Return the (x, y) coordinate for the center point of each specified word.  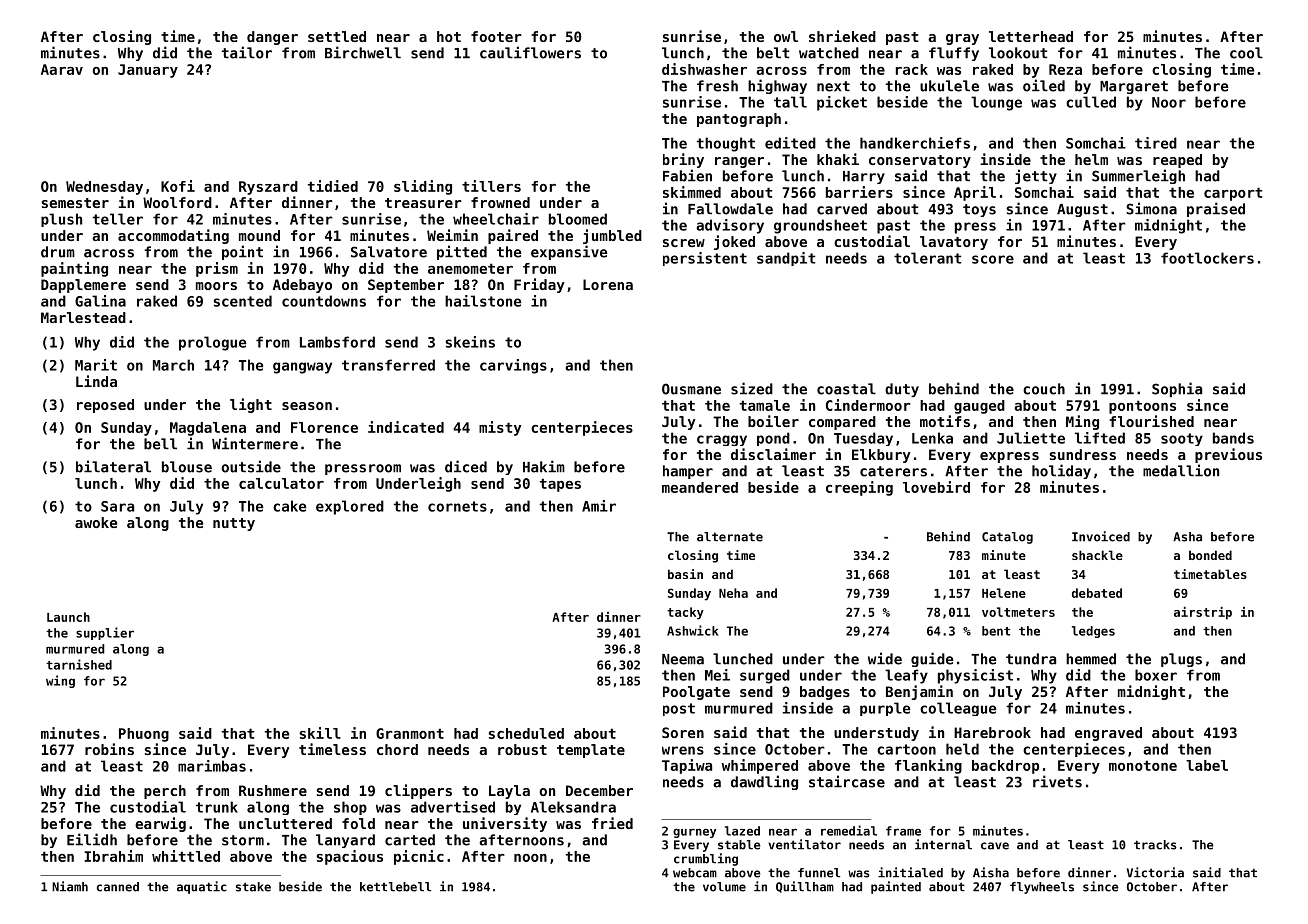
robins (109, 749)
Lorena (608, 284)
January (148, 71)
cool (1246, 53)
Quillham (805, 887)
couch (1044, 389)
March (173, 365)
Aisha (991, 872)
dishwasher (704, 69)
